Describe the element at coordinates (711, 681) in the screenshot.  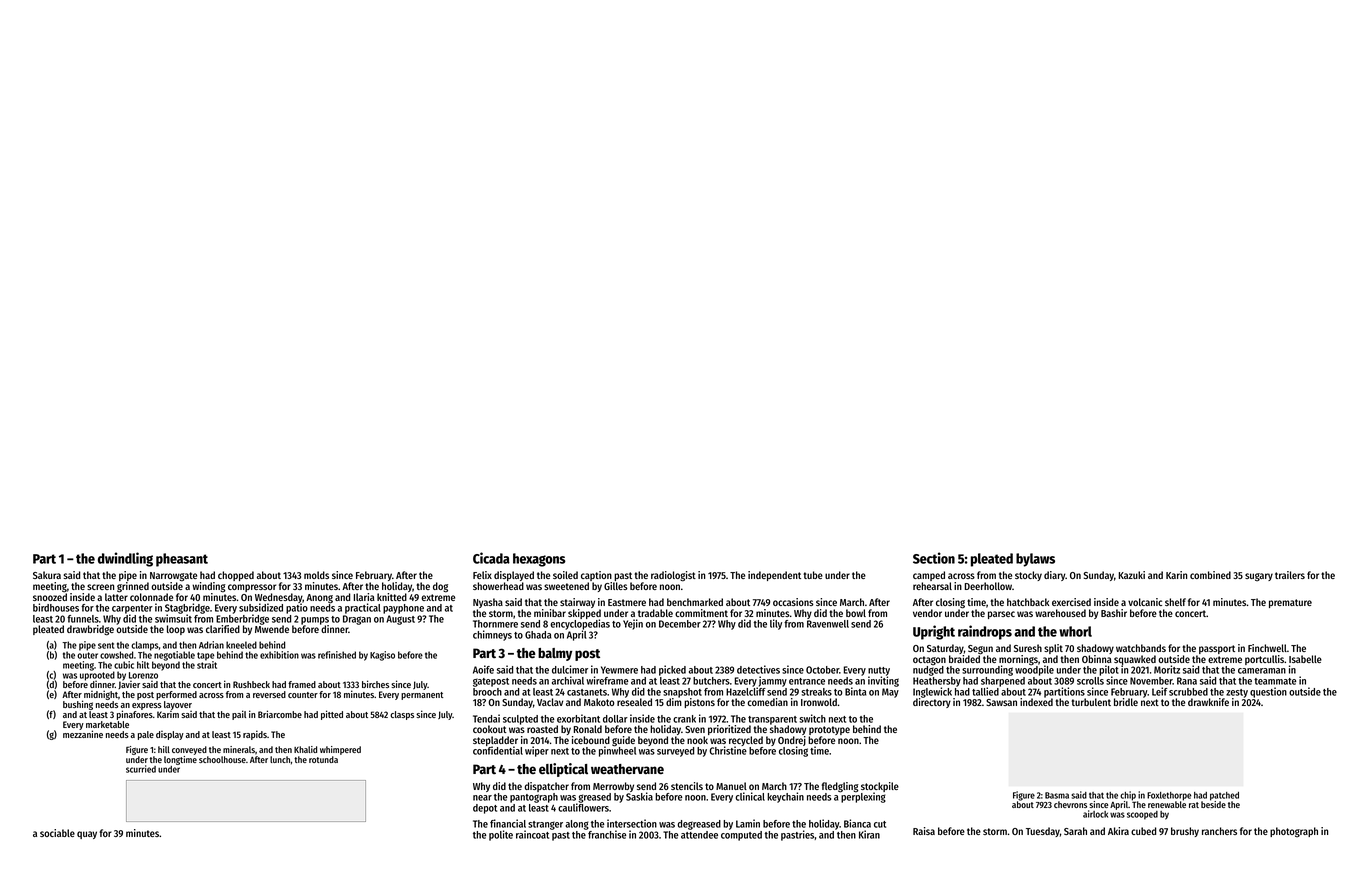
I see `butchers` at that location.
